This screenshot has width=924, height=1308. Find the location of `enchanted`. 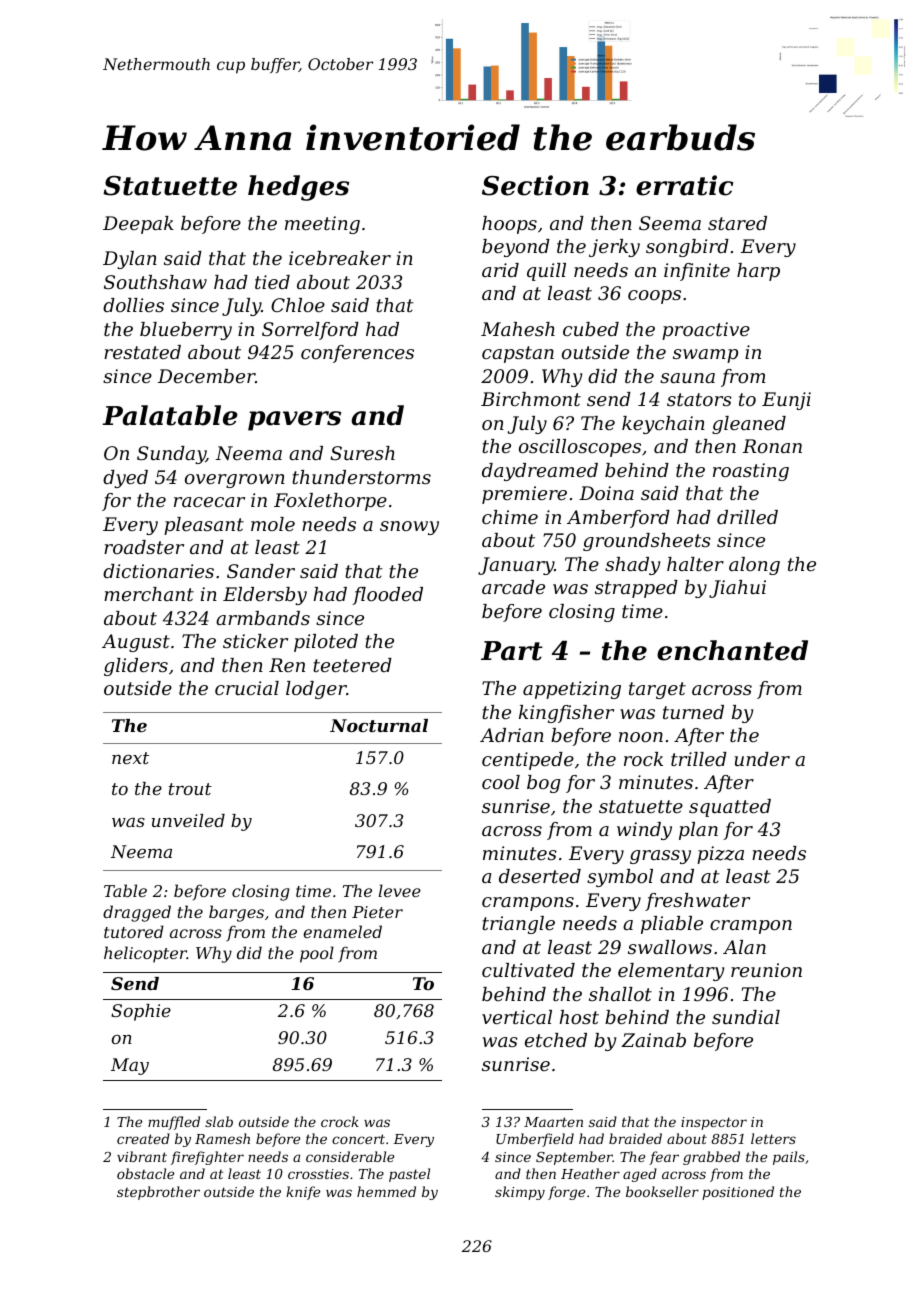

enchanted is located at coordinates (732, 650).
